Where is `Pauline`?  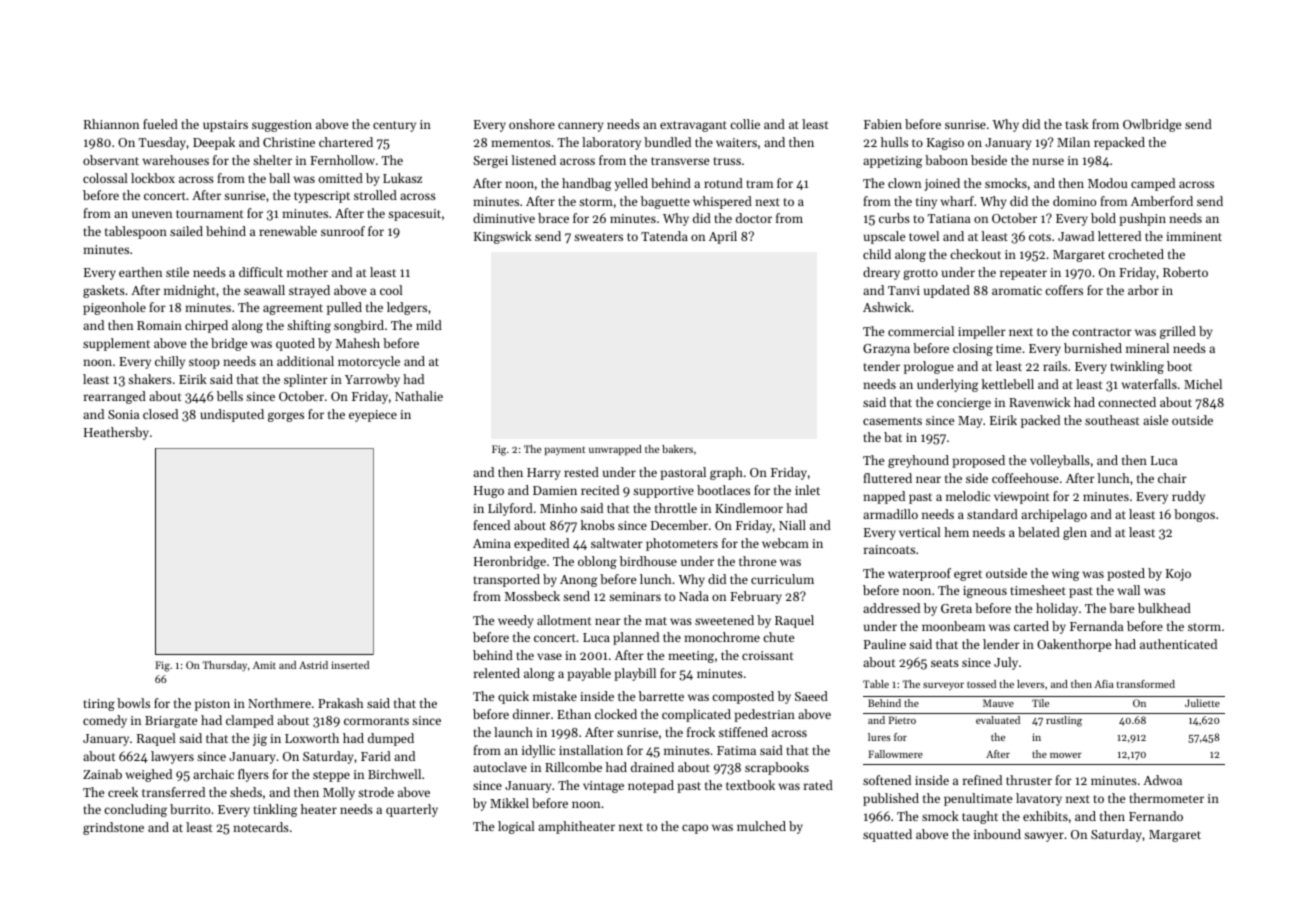
Pauline is located at coordinates (885, 644).
